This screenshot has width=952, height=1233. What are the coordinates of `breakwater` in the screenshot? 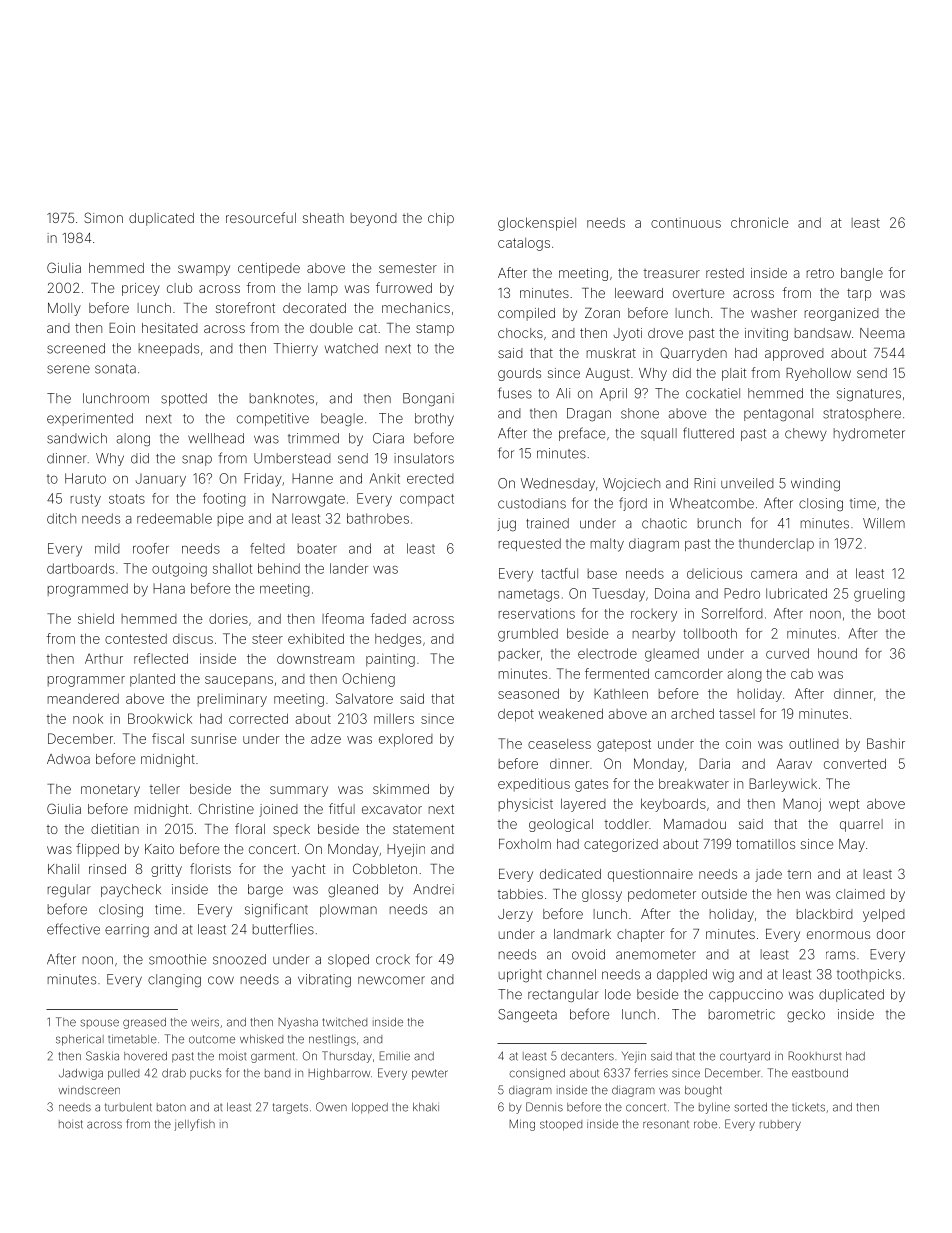 It's located at (694, 783).
